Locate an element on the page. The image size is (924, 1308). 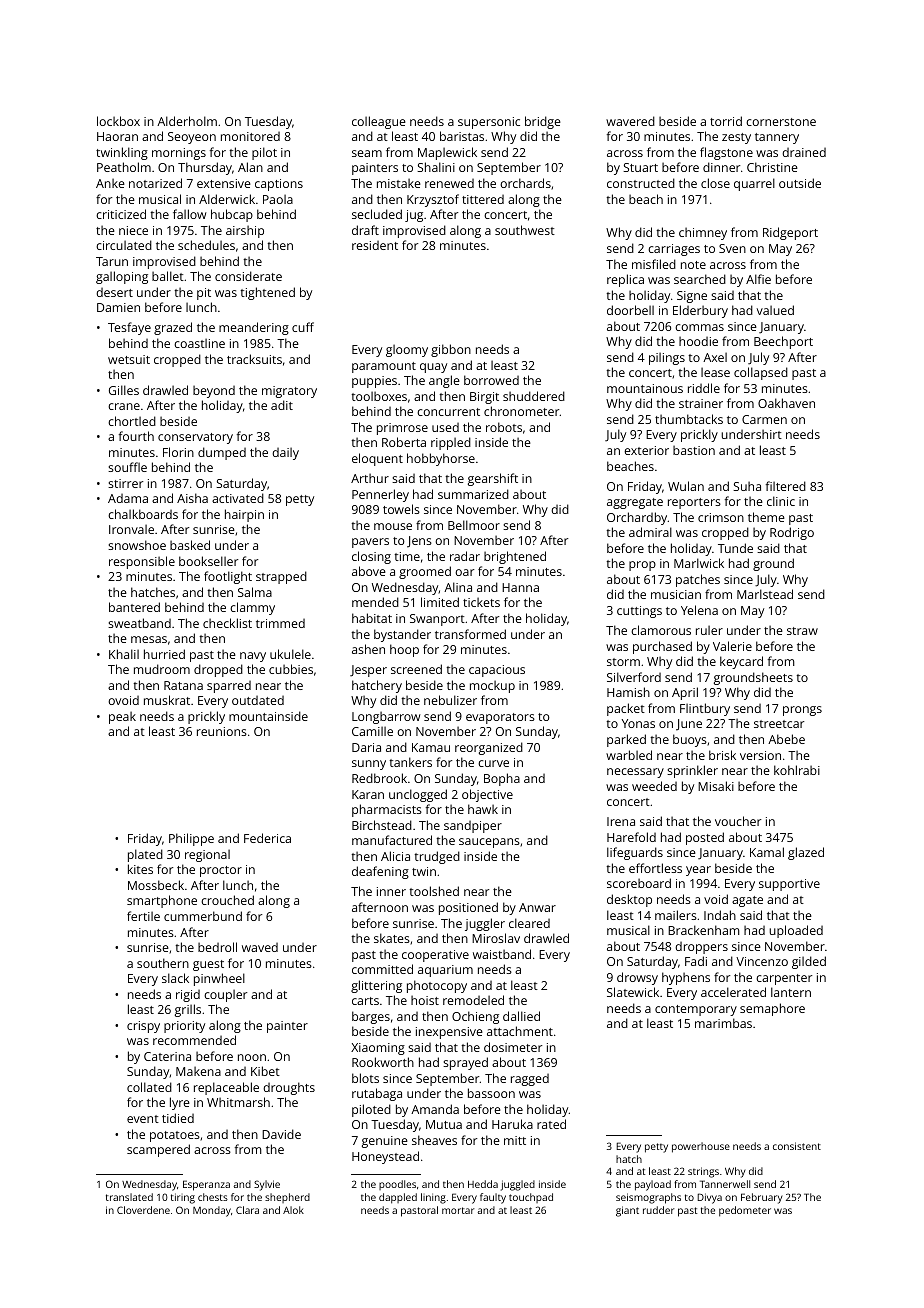
Cloverdene is located at coordinates (143, 1210).
